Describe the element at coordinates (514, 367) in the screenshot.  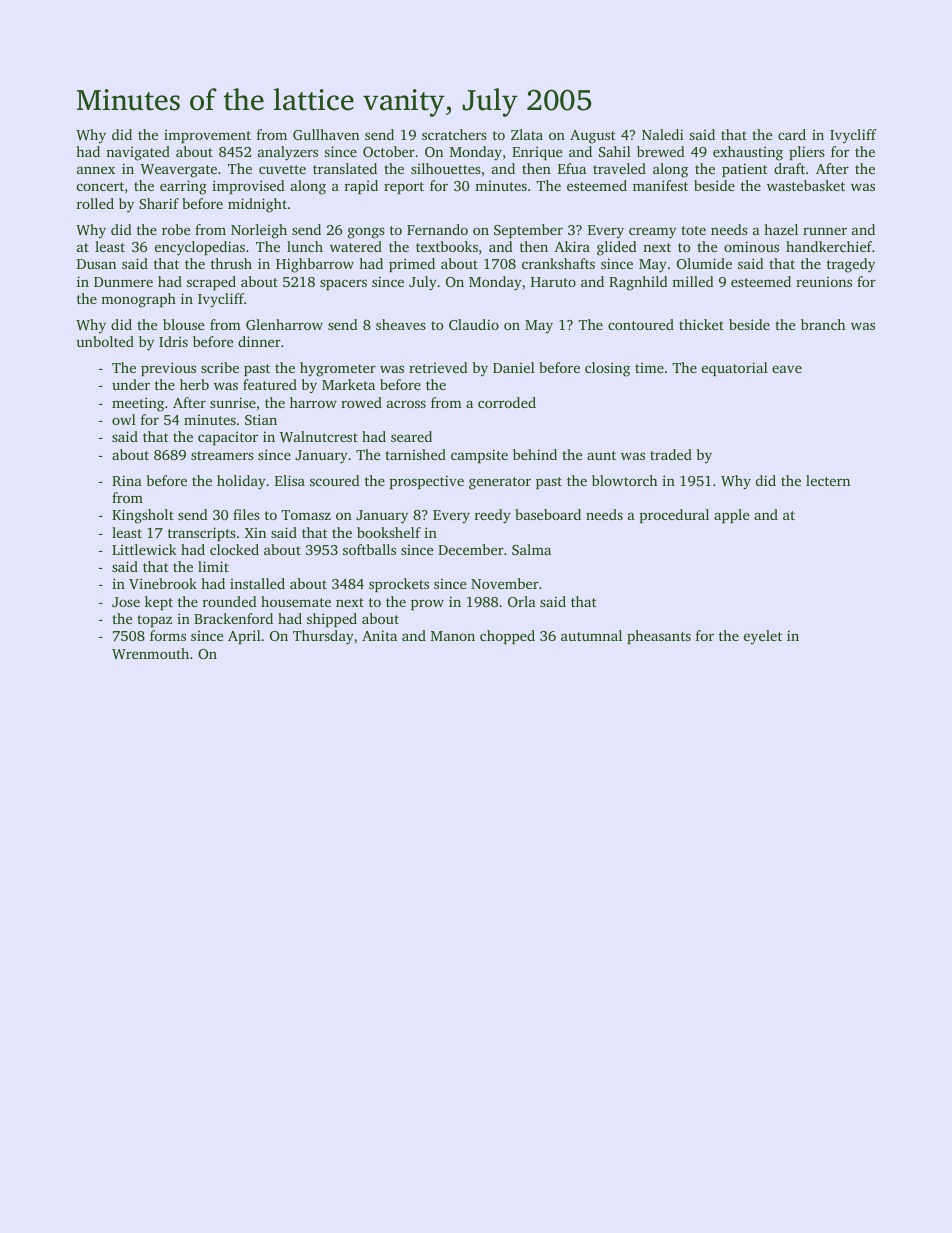
I see `Daniel` at that location.
